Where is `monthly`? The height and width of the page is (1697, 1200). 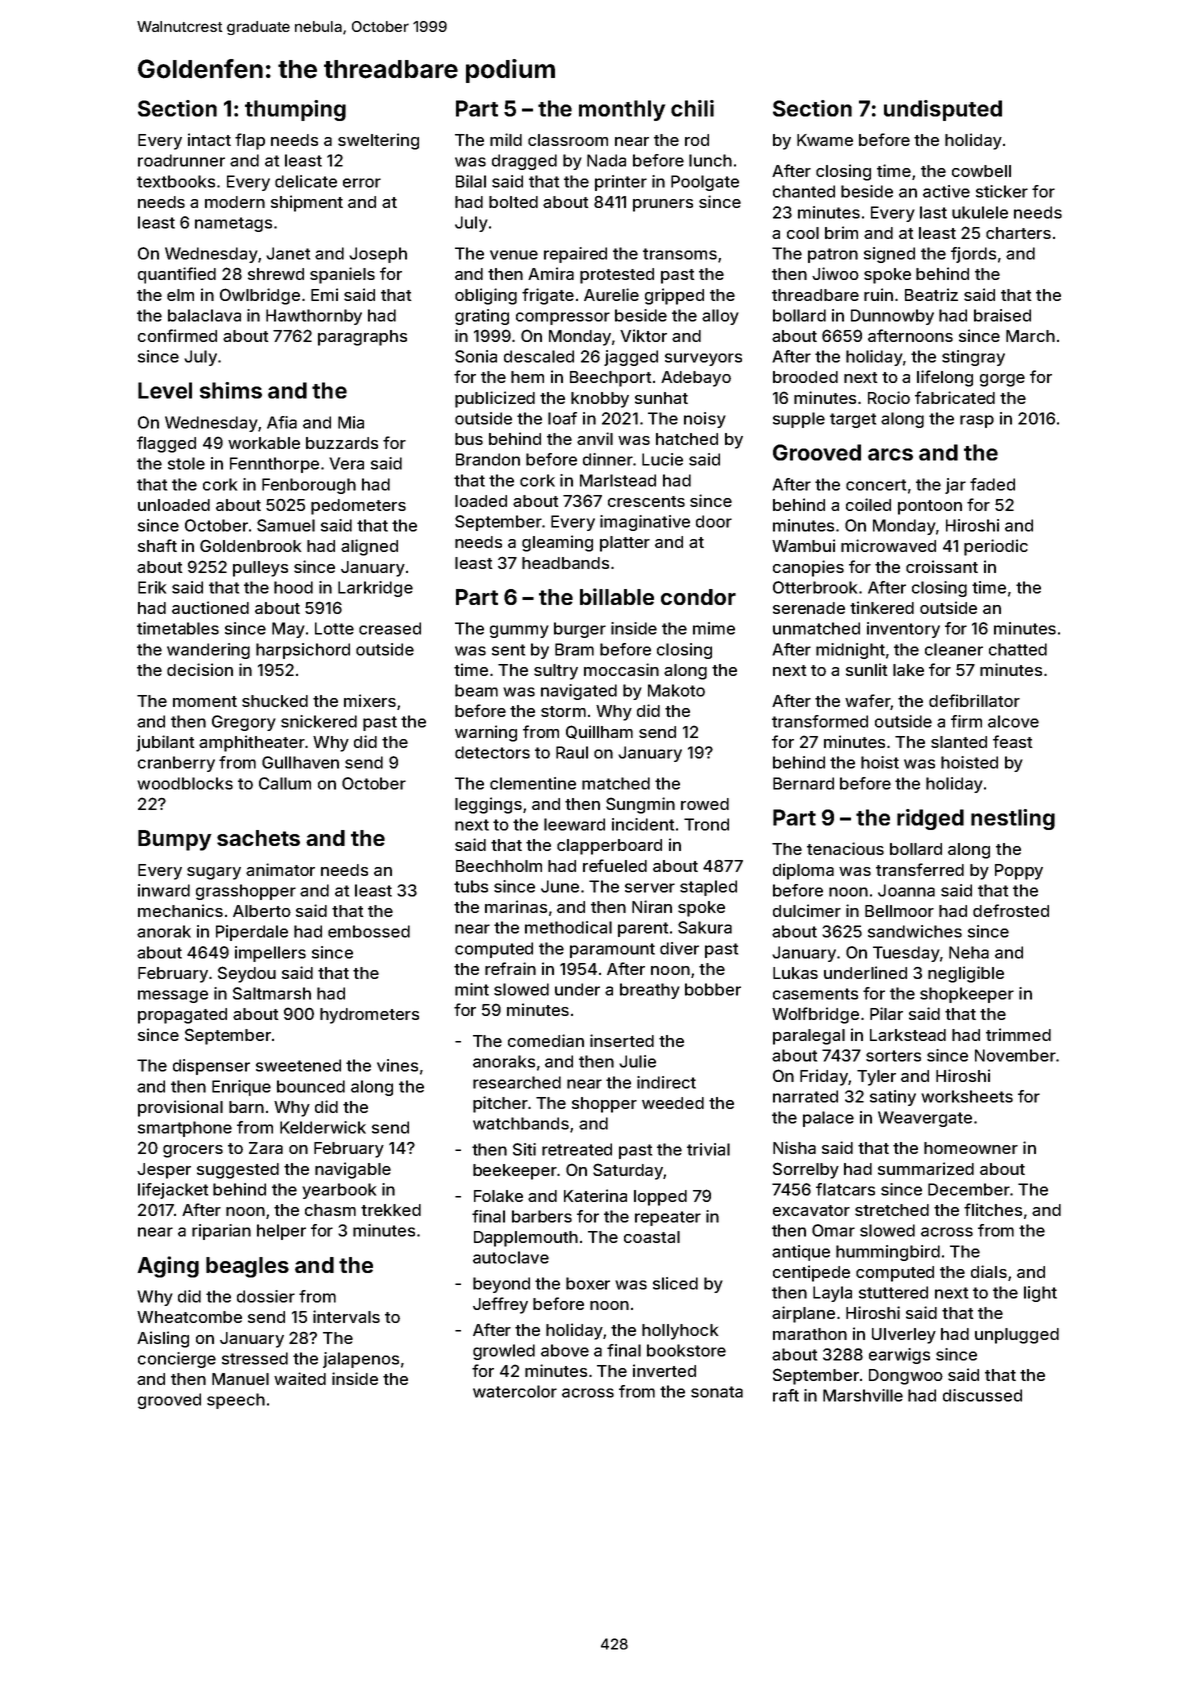
monthly is located at coordinates (622, 110).
